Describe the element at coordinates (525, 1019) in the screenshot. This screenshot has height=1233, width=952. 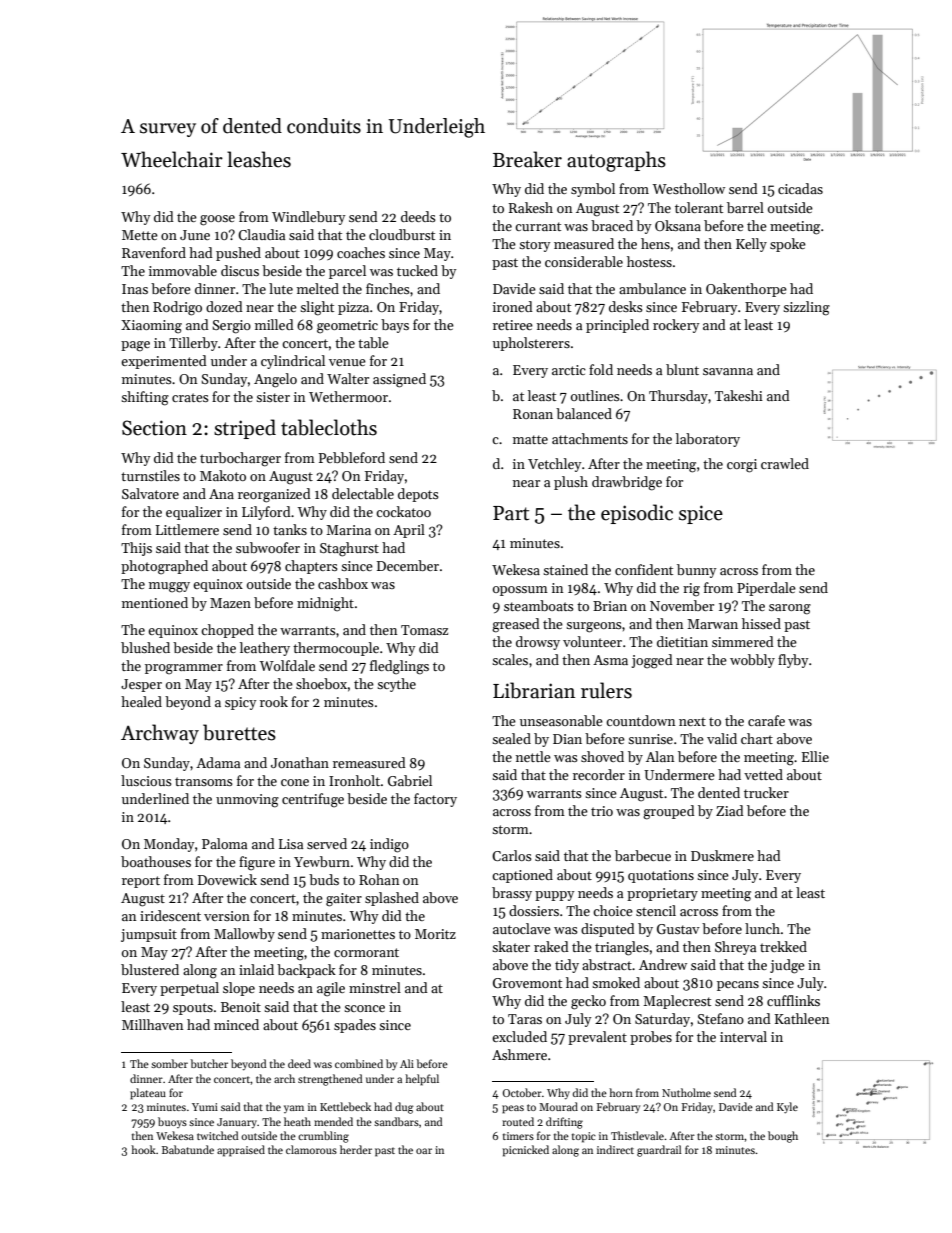
I see `Taras` at that location.
